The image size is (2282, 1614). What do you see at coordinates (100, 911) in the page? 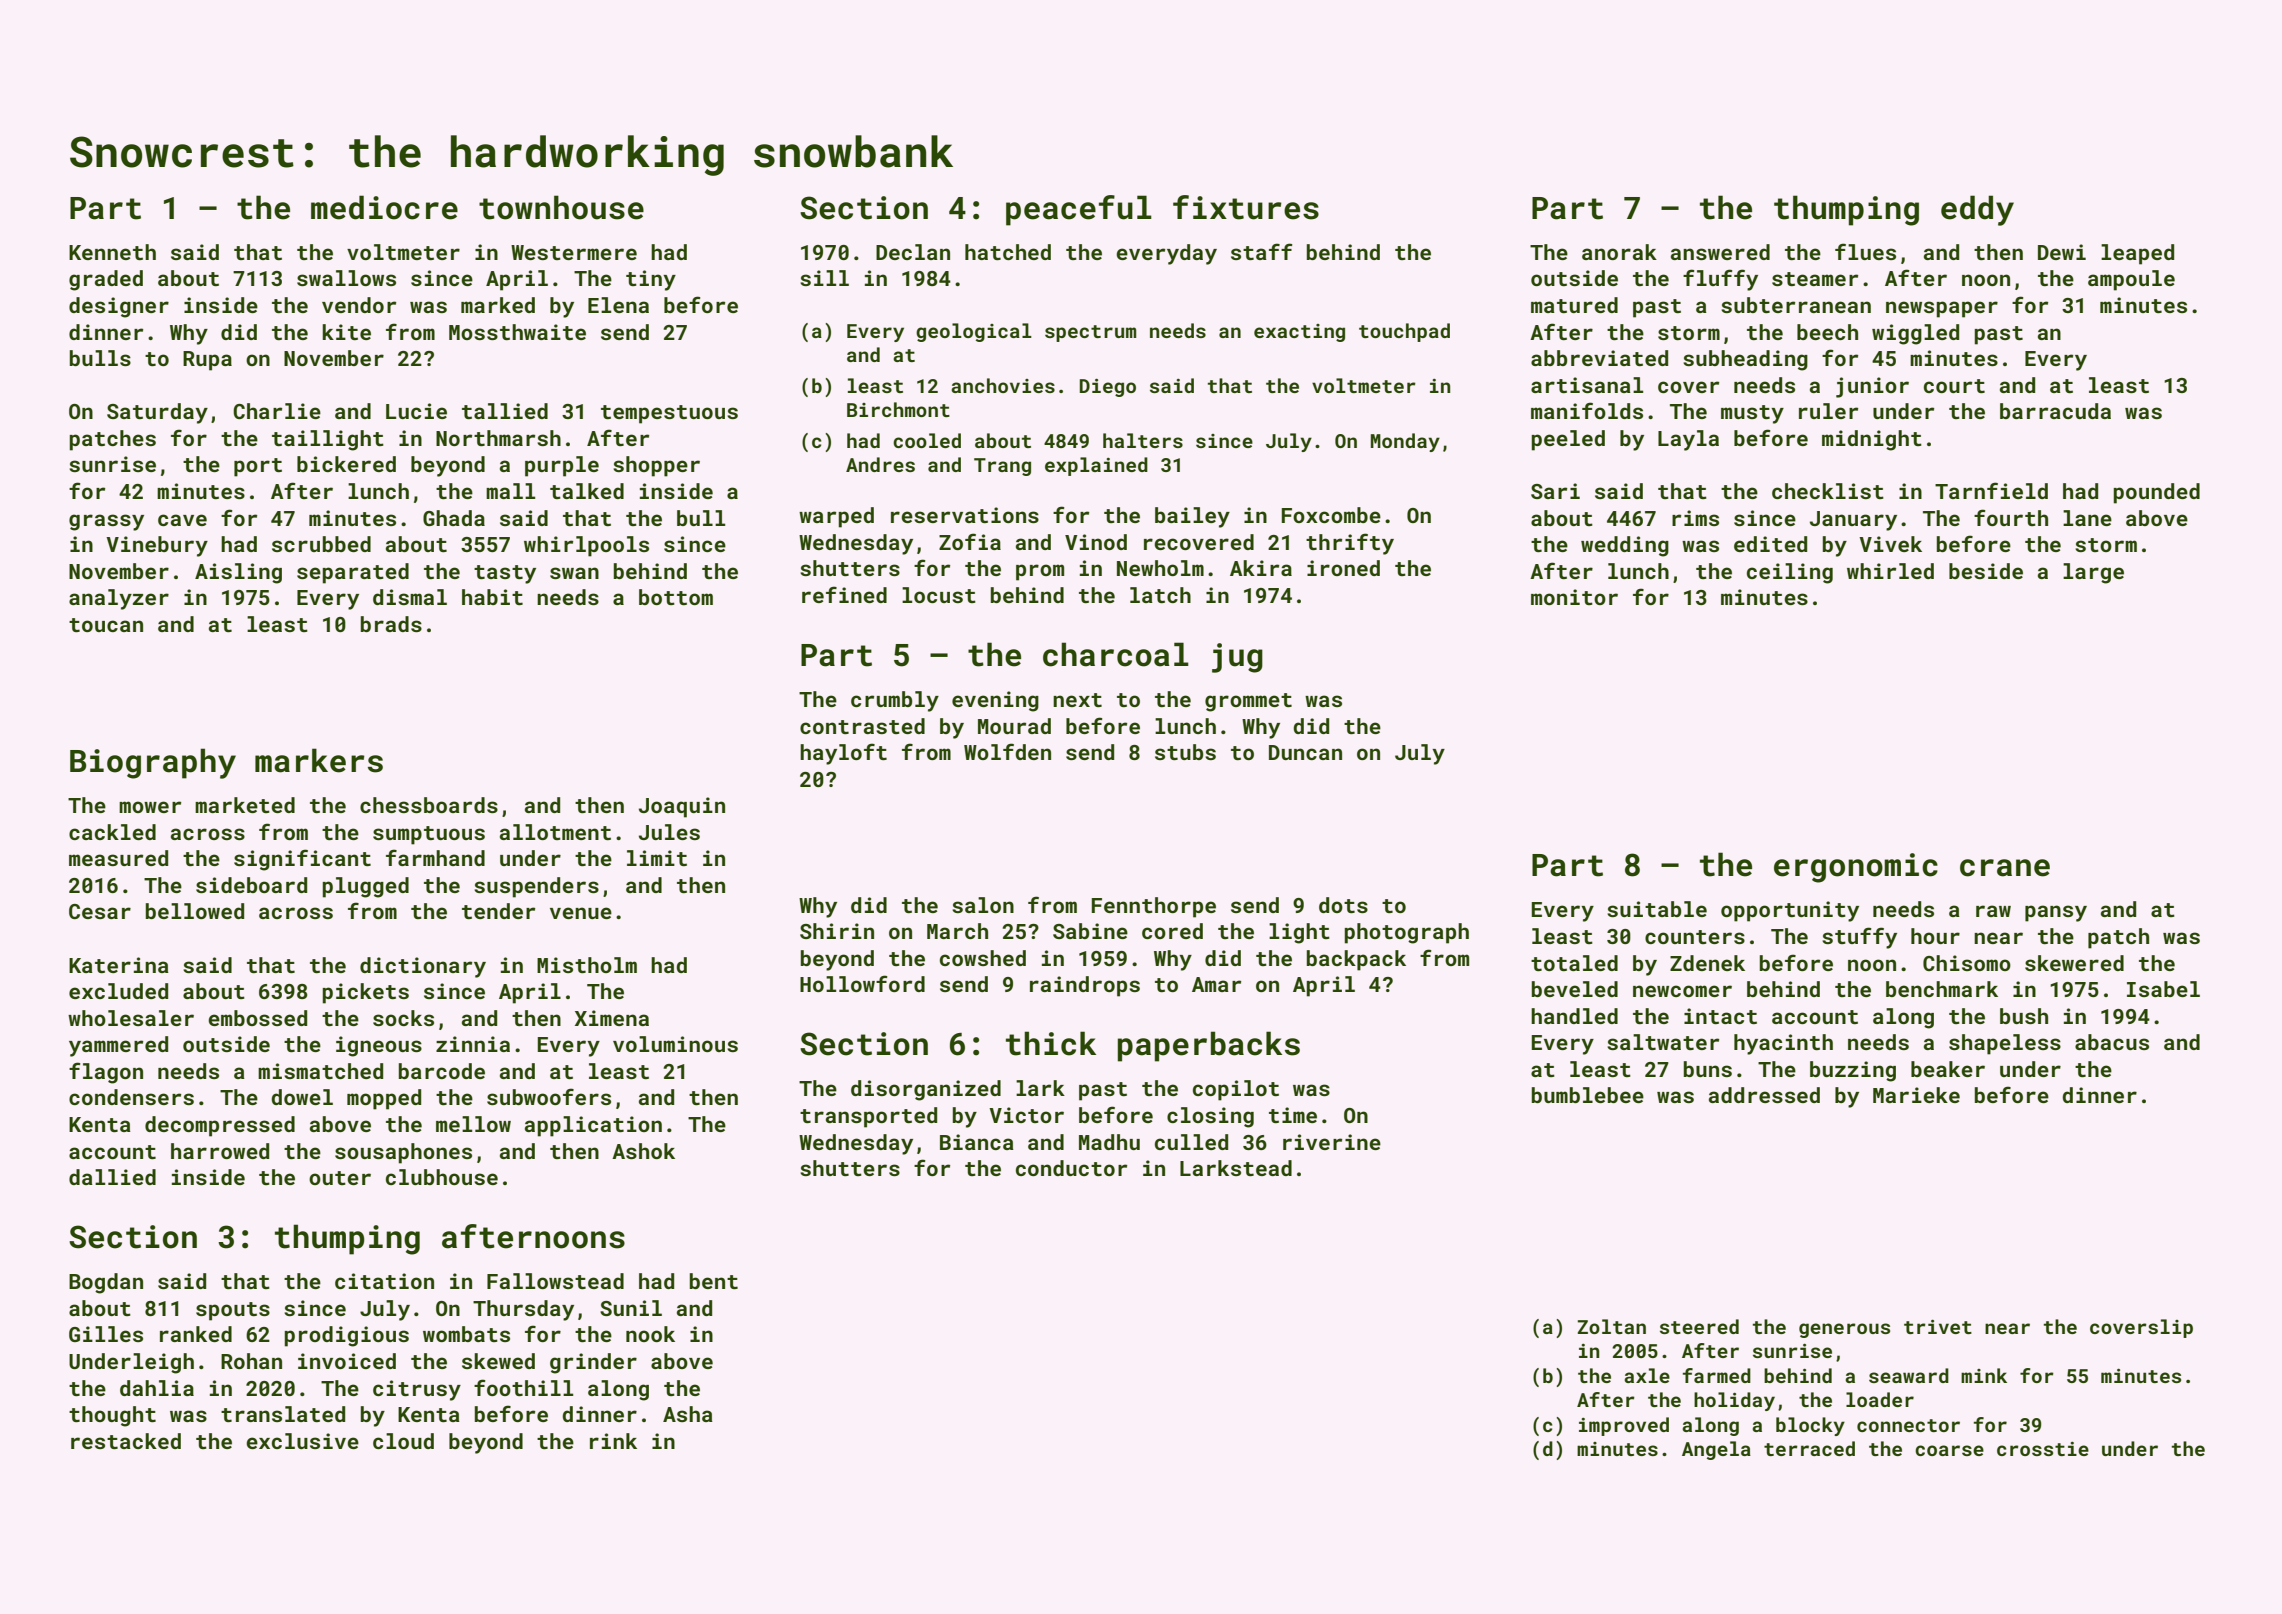
I see `Cesar` at bounding box center [100, 911].
